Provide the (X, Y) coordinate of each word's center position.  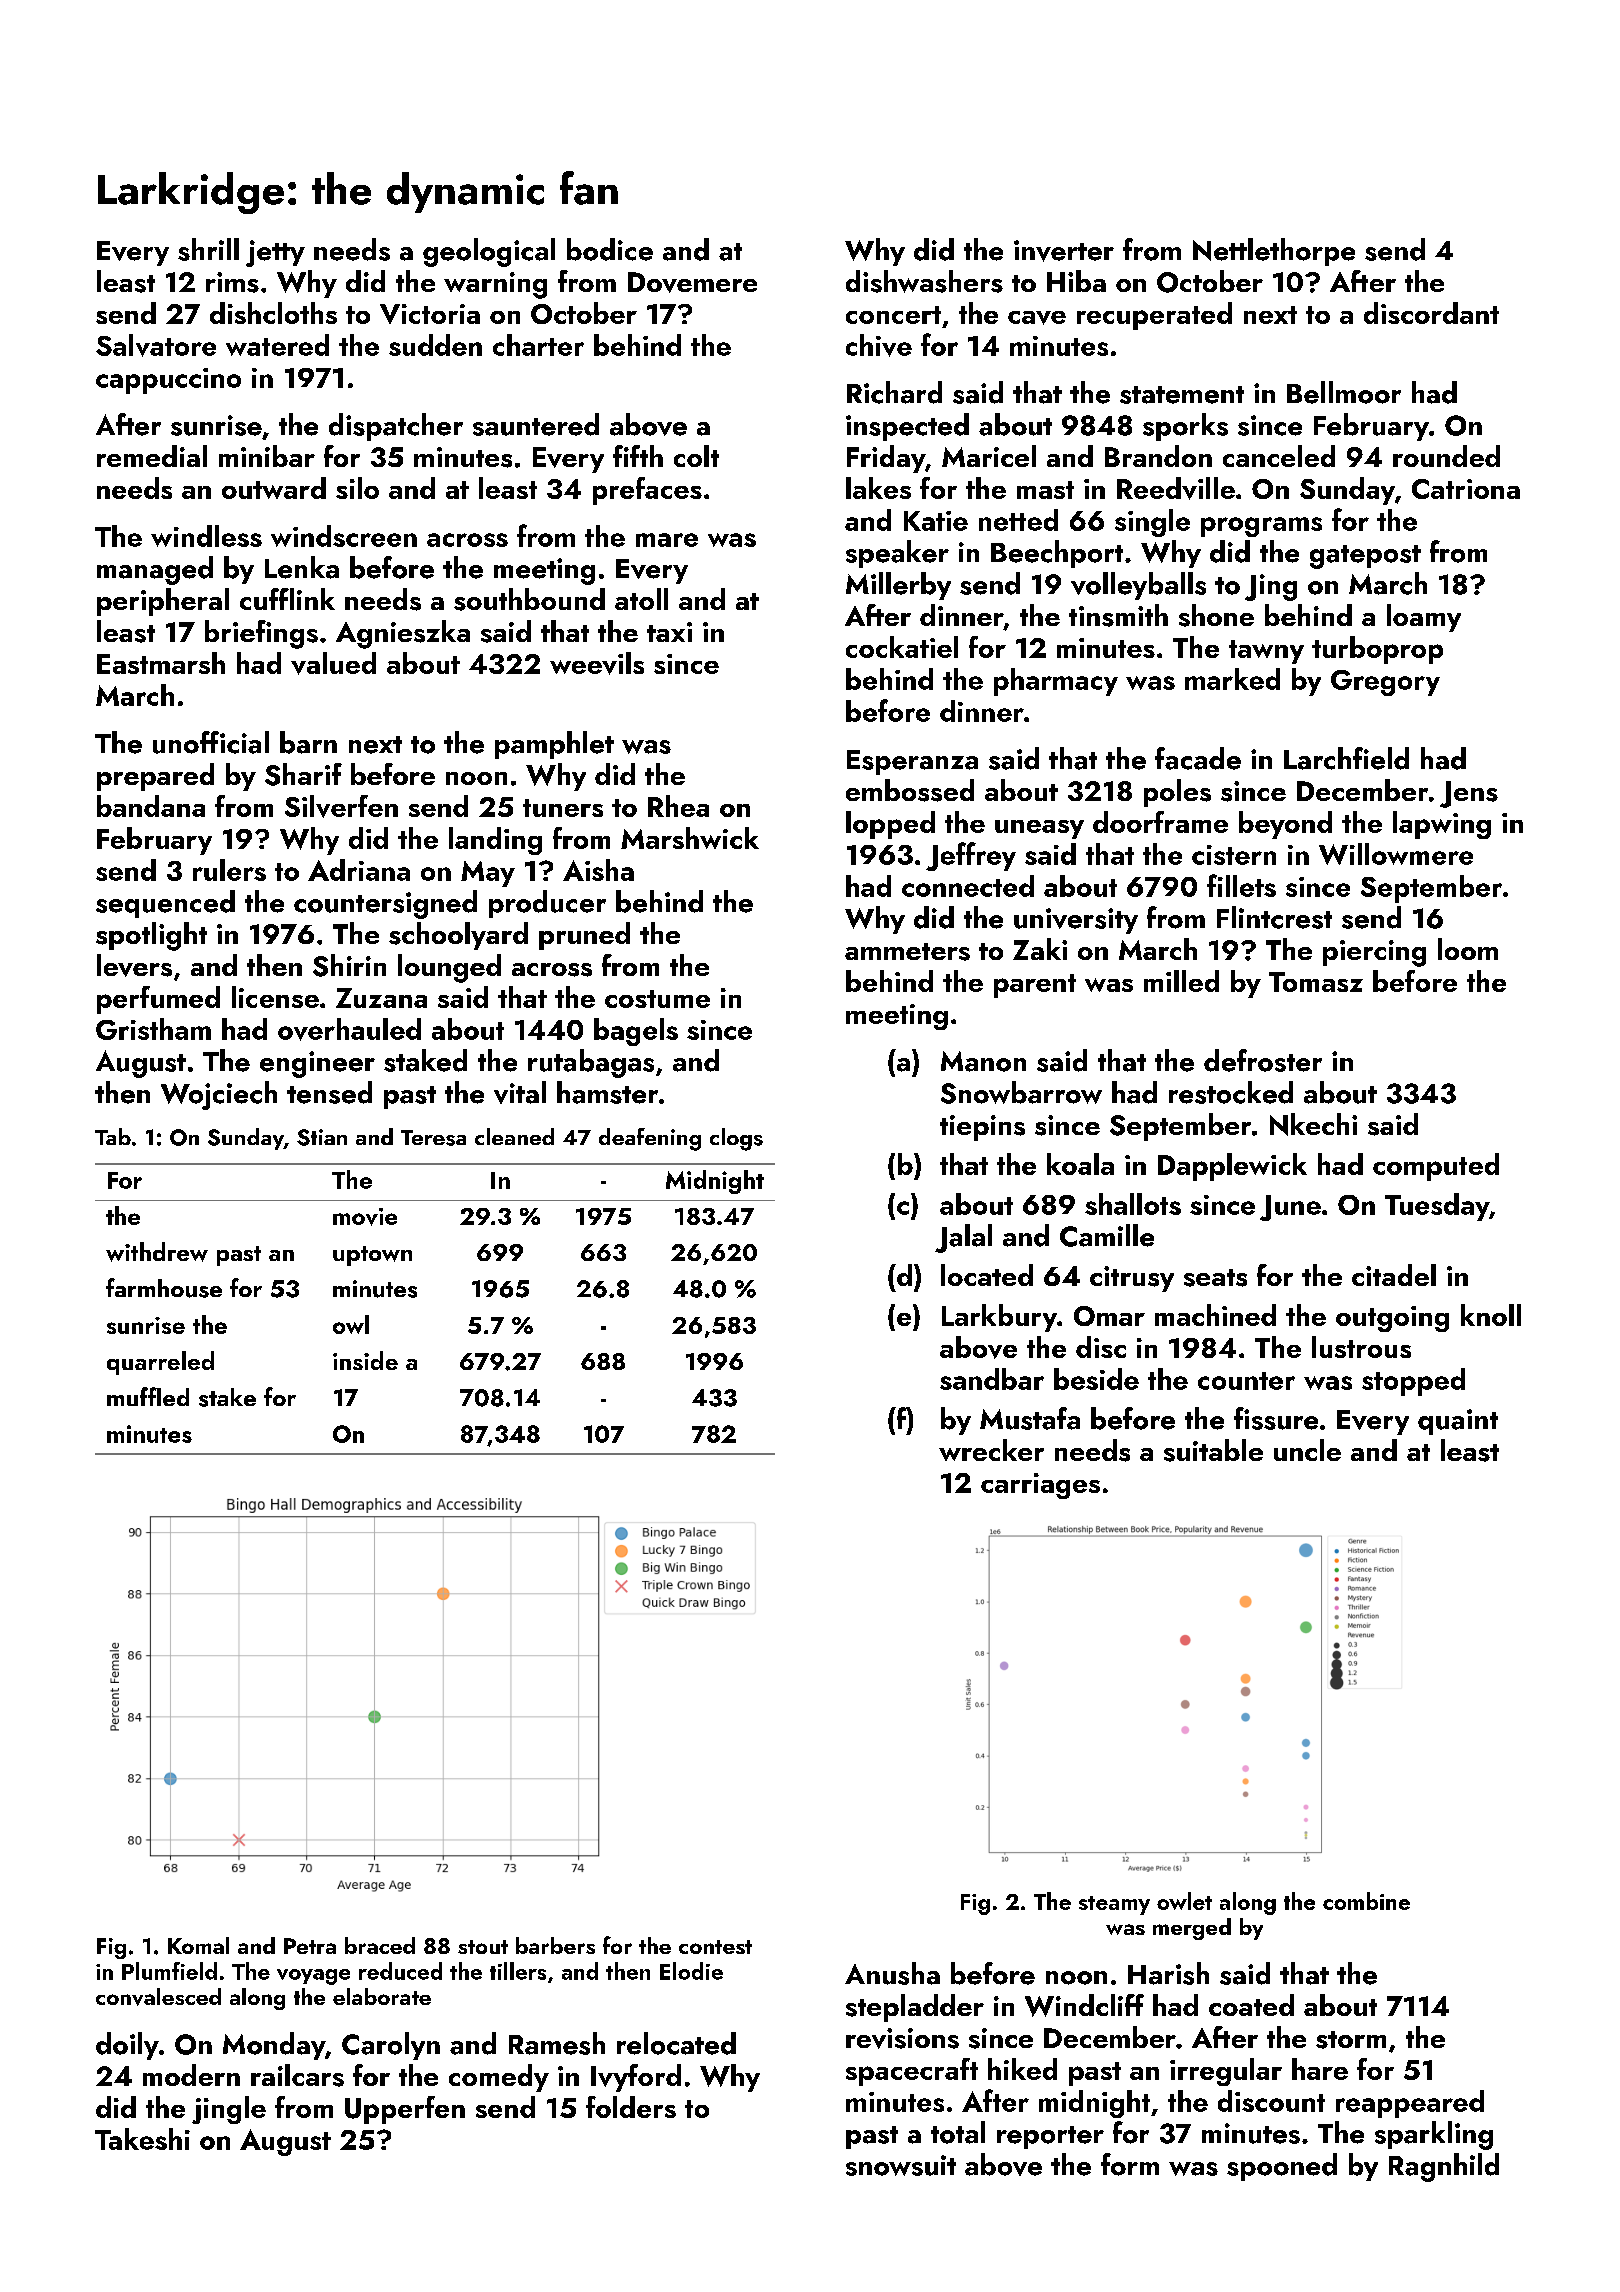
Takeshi (142, 2139)
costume (657, 999)
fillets (1241, 885)
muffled (148, 1396)
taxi (669, 632)
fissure (1276, 1418)
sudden (435, 345)
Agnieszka (403, 634)
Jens (1469, 794)
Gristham (153, 1029)
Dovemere (692, 282)
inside (365, 1360)
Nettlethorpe (1274, 252)
